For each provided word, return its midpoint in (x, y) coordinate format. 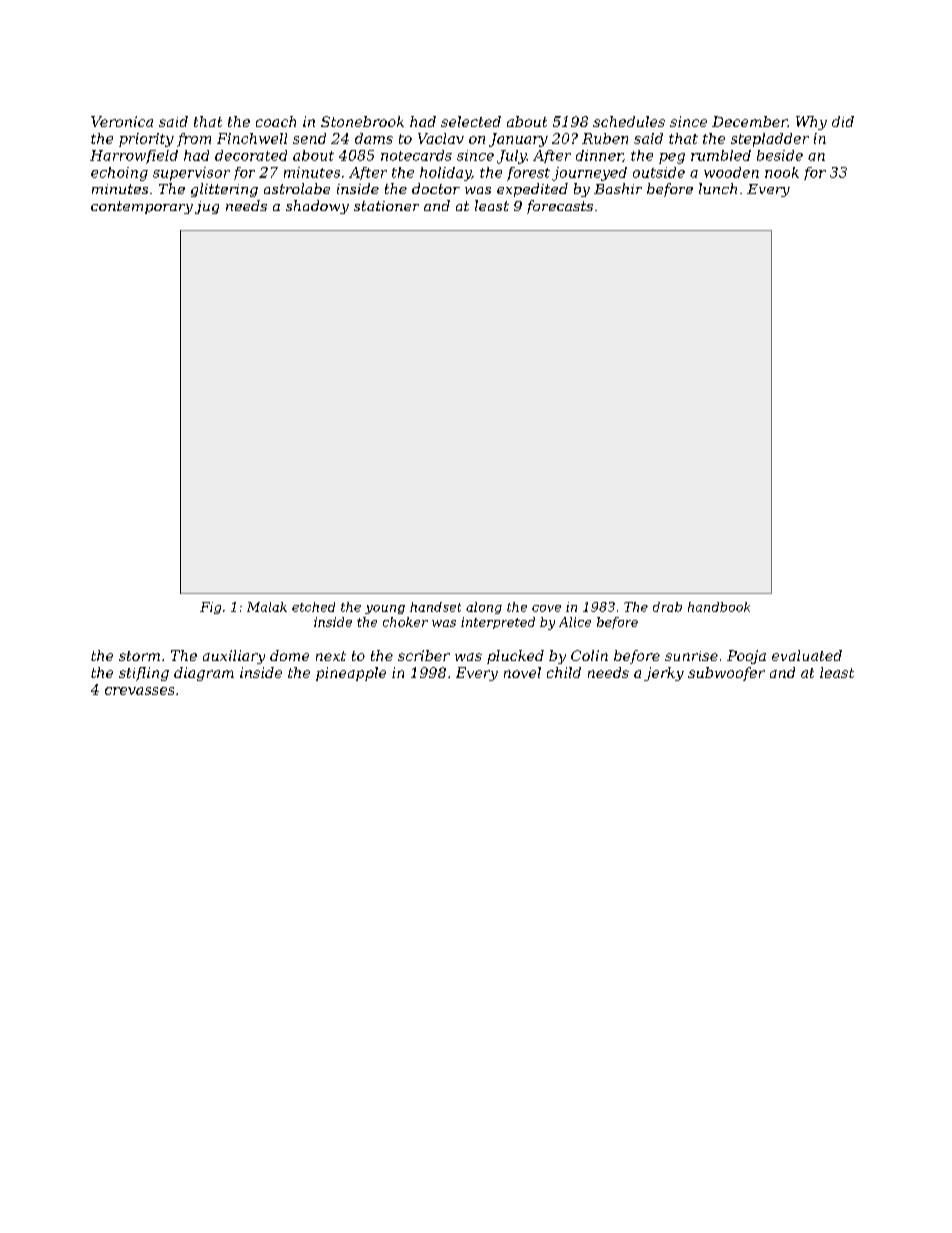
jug (207, 207)
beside (780, 155)
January (518, 140)
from (194, 140)
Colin (589, 655)
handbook (719, 607)
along (484, 608)
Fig (210, 608)
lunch (718, 188)
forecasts (560, 207)
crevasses (139, 691)
